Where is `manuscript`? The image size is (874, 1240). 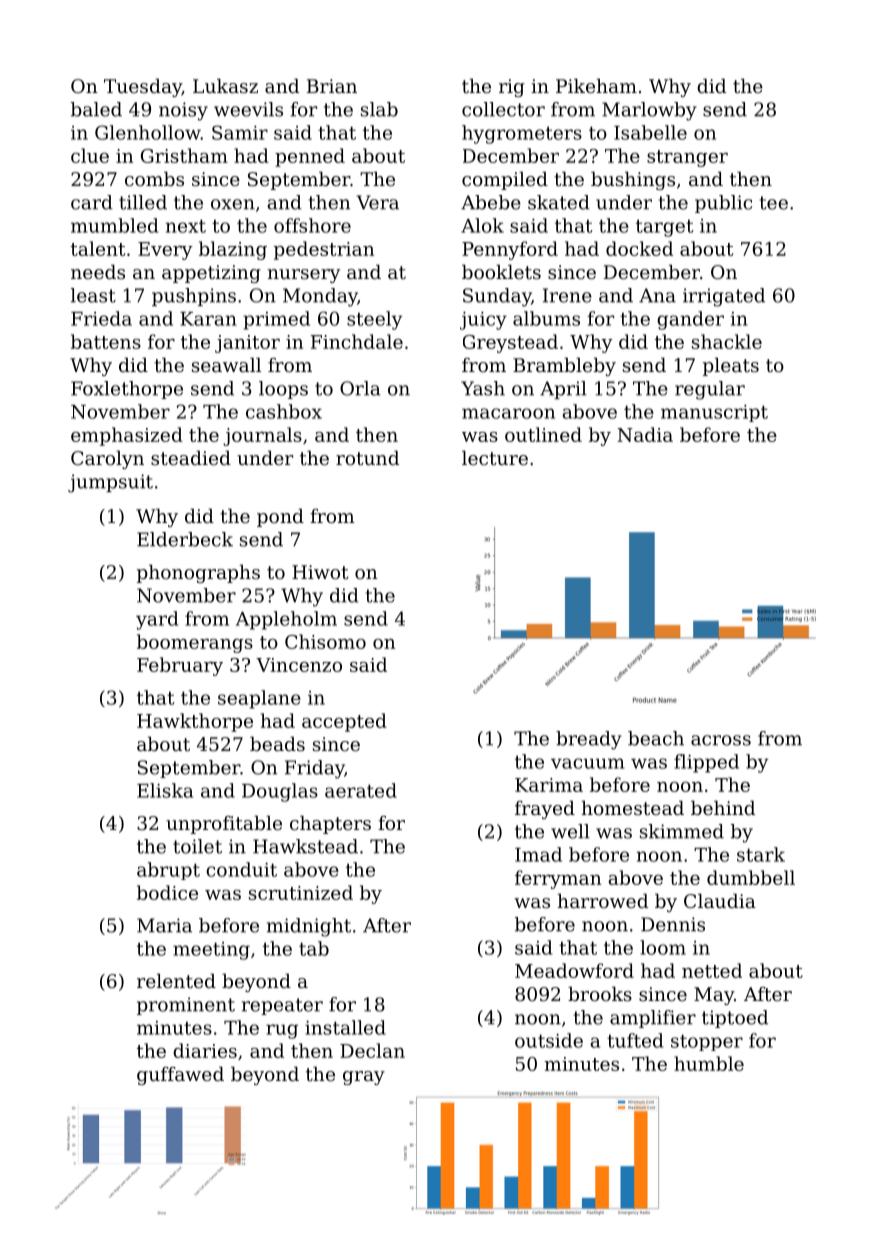 manuscript is located at coordinates (714, 413).
